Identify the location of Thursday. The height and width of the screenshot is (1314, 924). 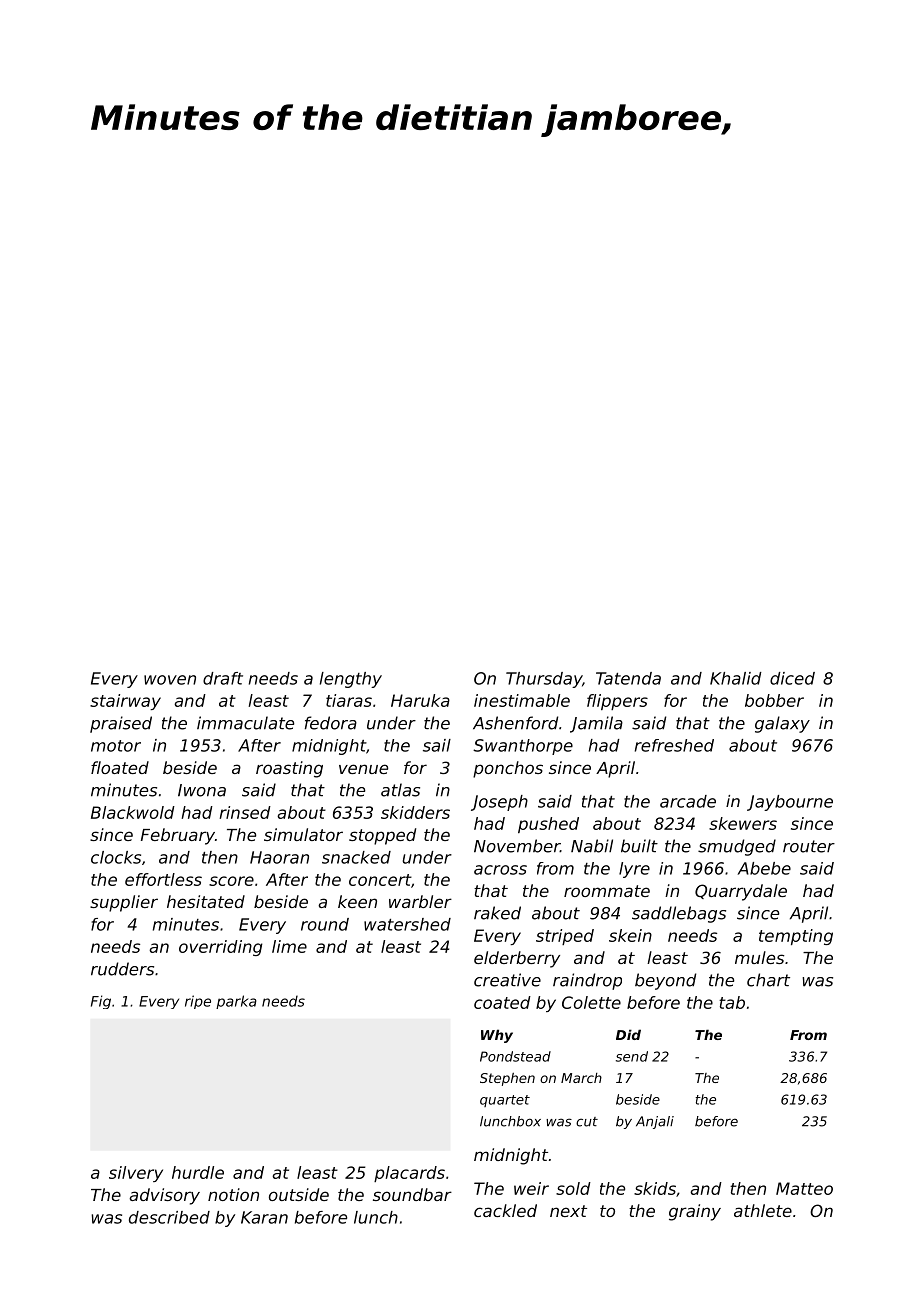
(544, 680).
